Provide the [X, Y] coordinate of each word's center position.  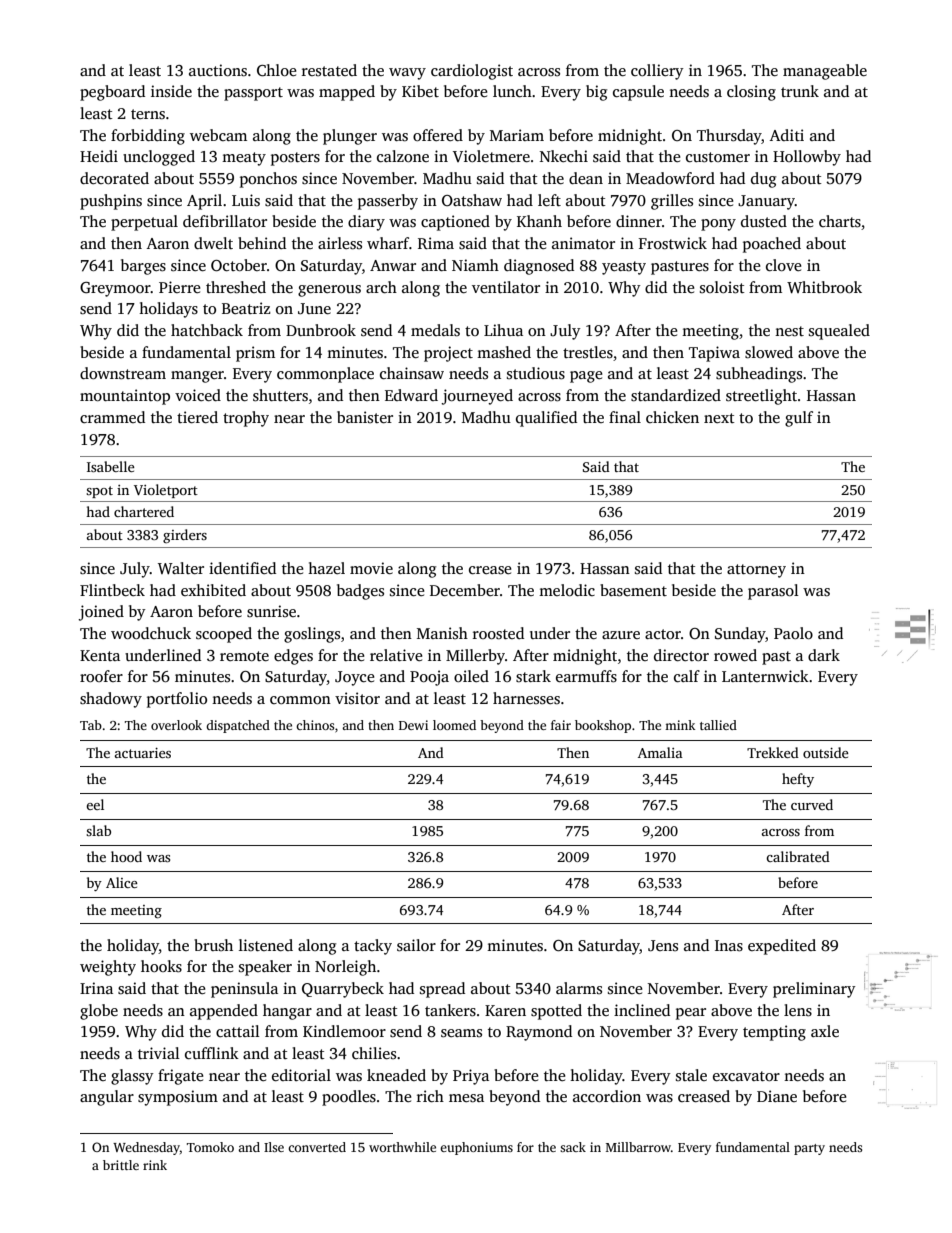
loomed [454, 725]
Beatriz [246, 308]
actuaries [143, 753]
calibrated [798, 856]
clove [784, 265]
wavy [407, 74]
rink [155, 1165]
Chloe [277, 70]
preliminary [814, 990]
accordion [607, 1096]
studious [536, 373]
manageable [825, 72]
